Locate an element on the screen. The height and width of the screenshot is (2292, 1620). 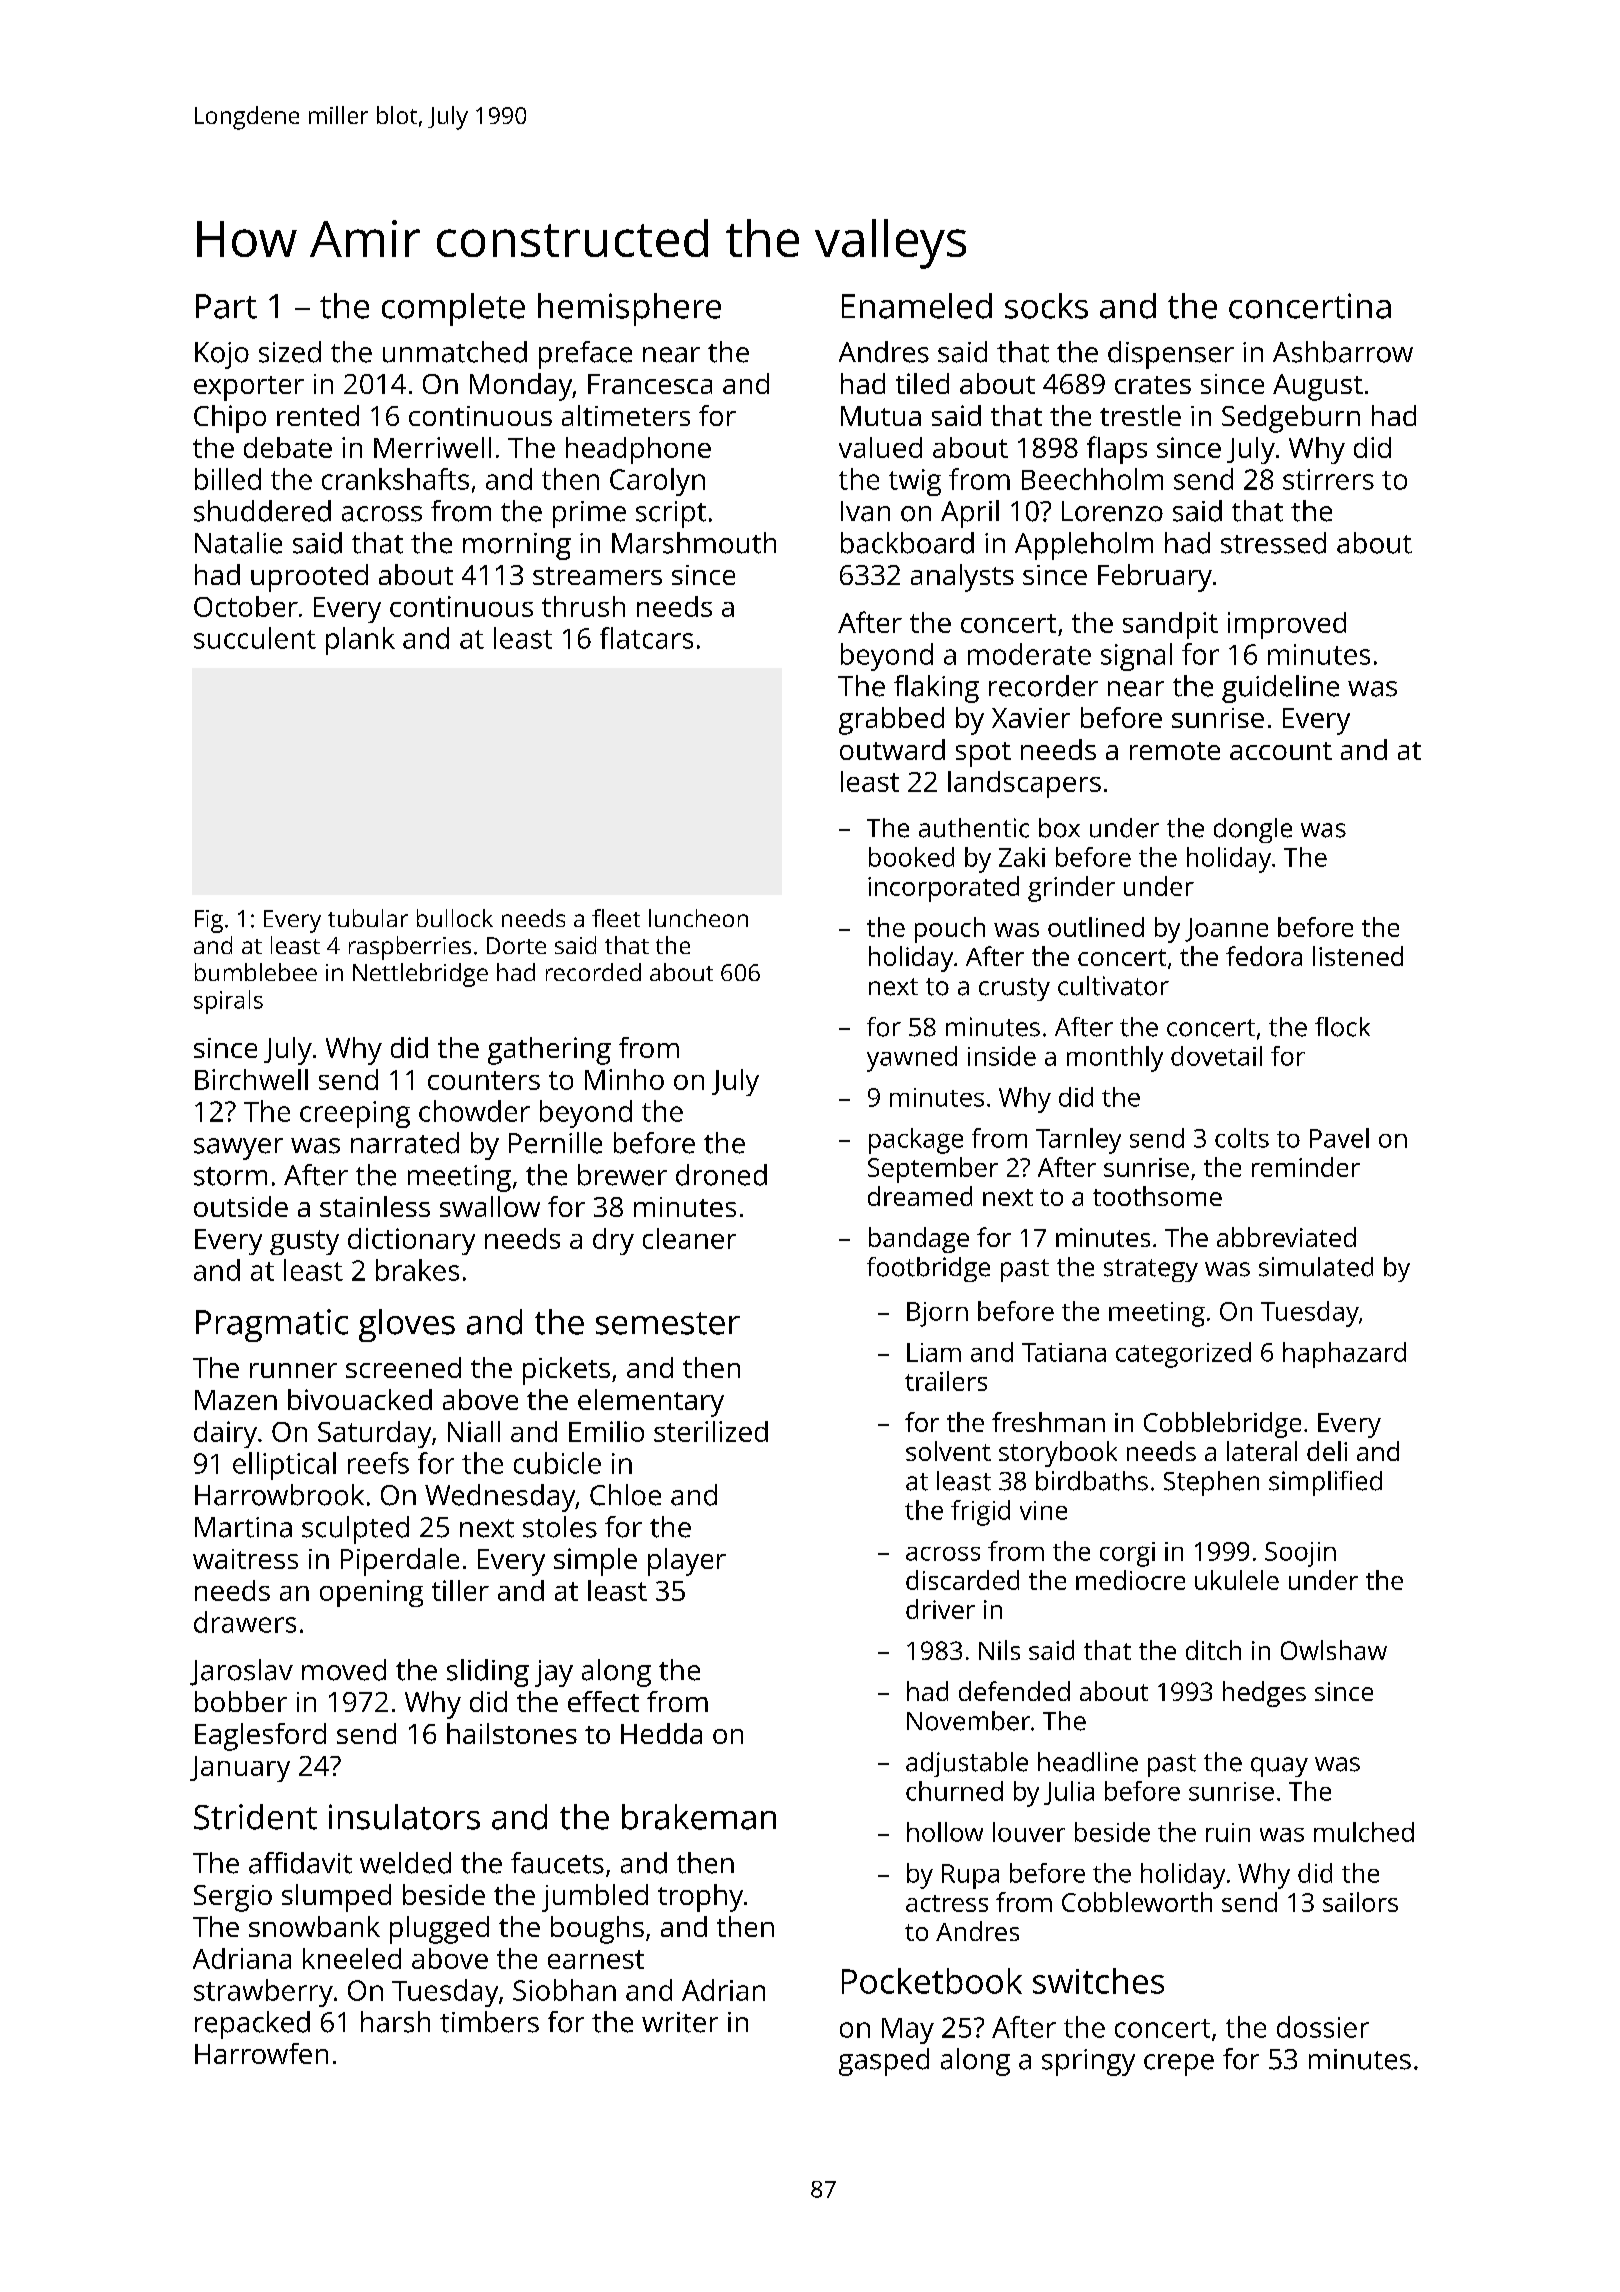
Nils is located at coordinates (999, 1650).
